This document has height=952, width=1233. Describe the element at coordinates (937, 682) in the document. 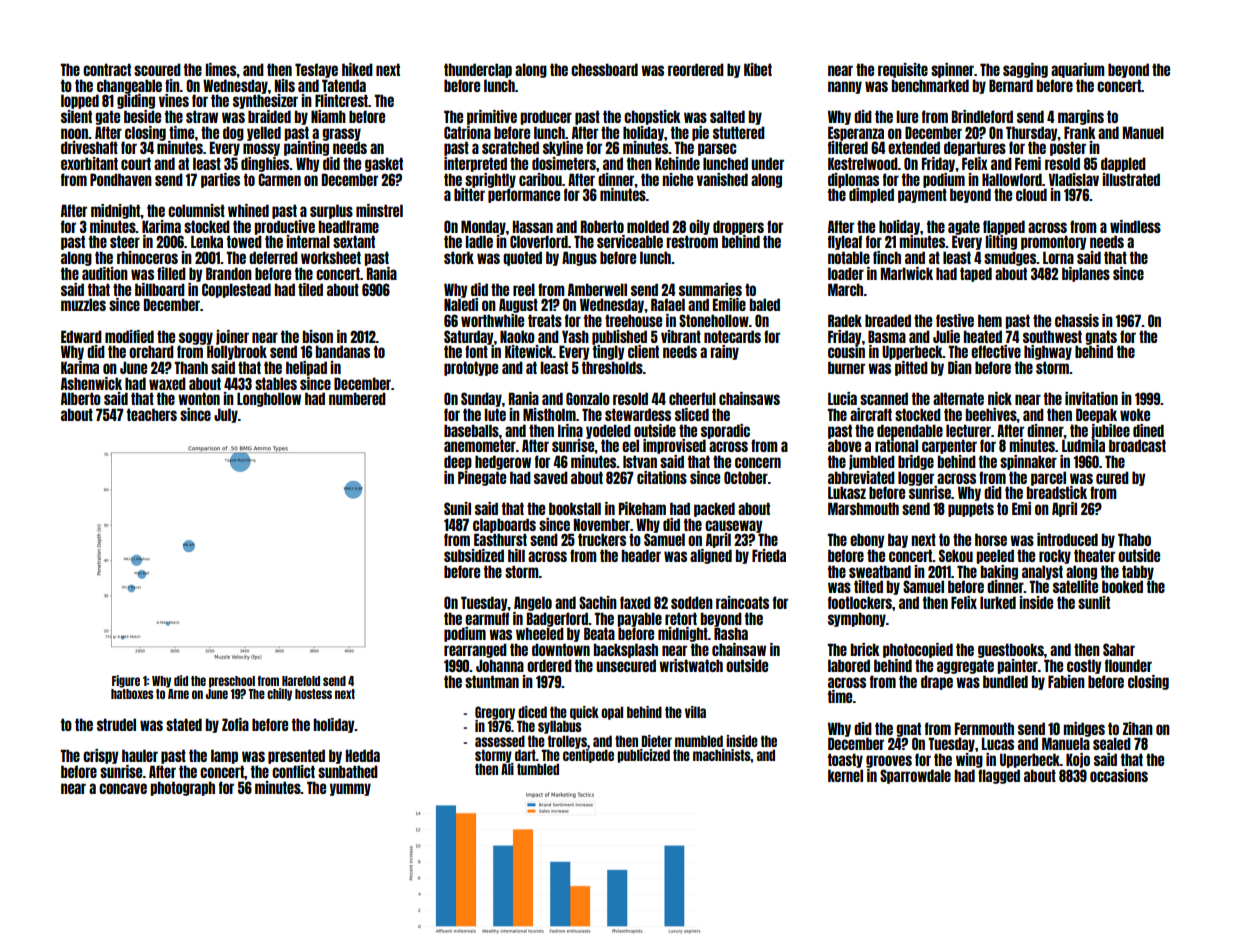

I see `drape` at that location.
